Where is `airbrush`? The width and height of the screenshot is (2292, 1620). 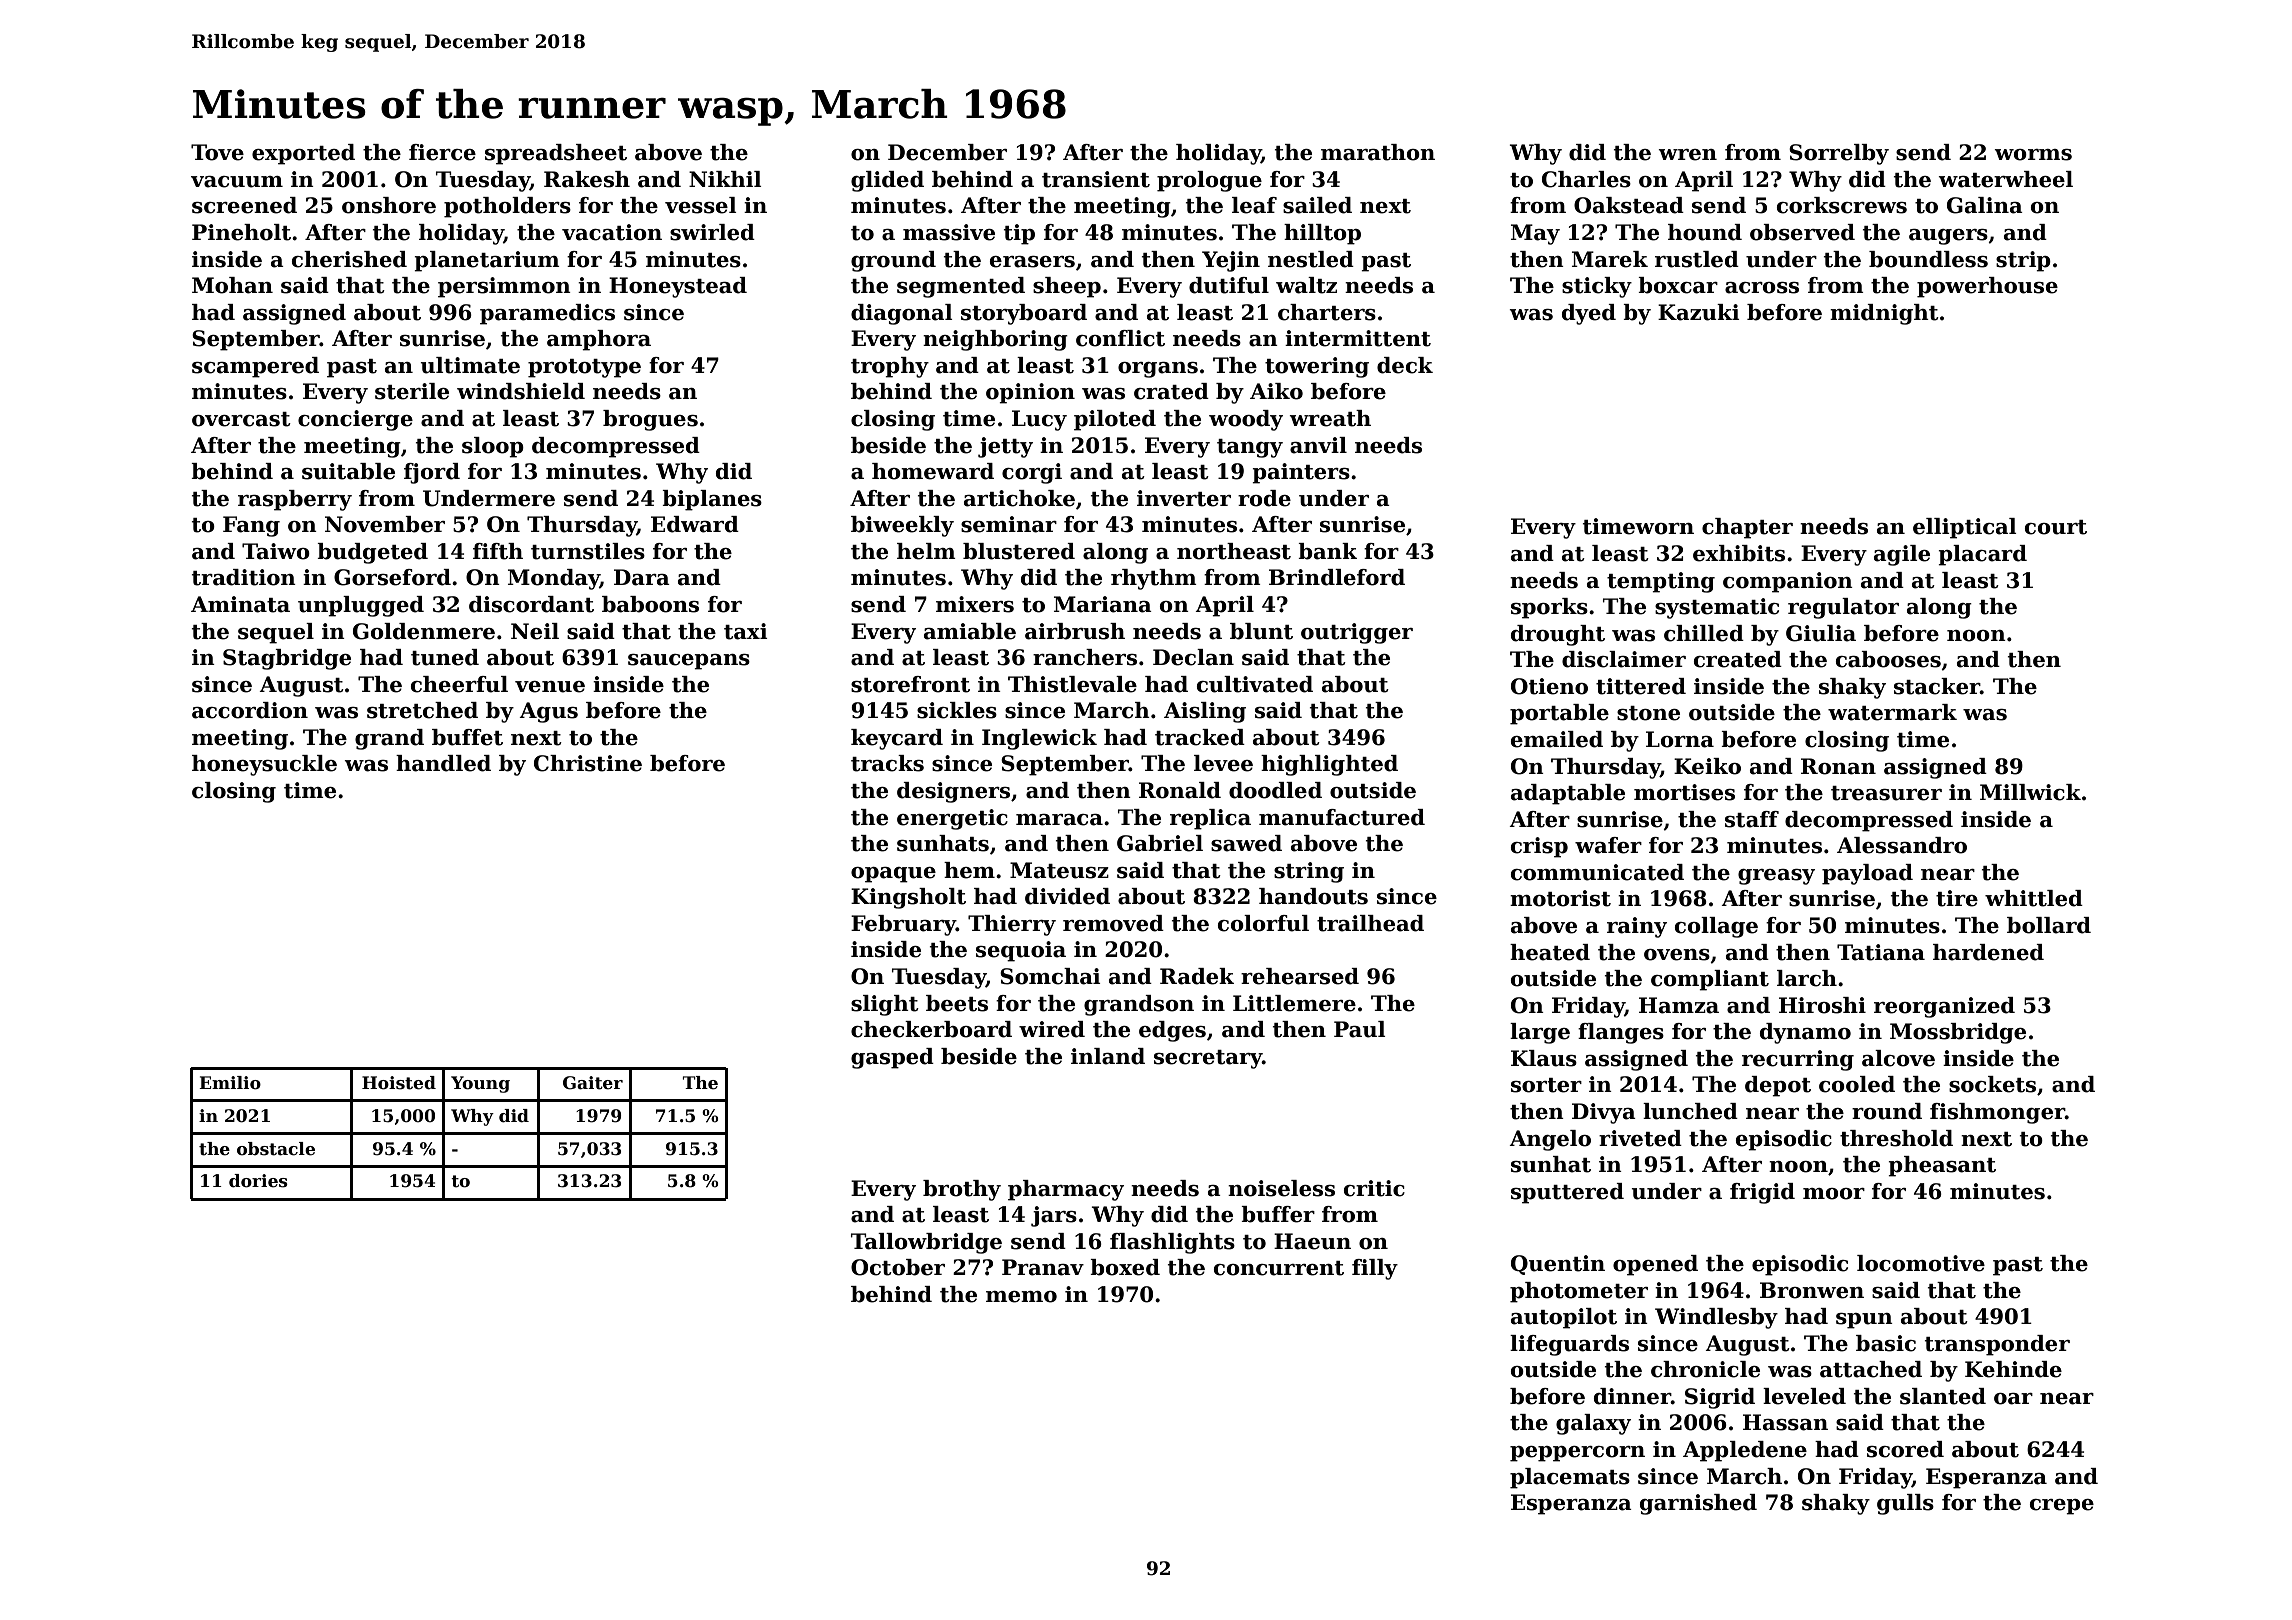 airbrush is located at coordinates (1075, 631).
